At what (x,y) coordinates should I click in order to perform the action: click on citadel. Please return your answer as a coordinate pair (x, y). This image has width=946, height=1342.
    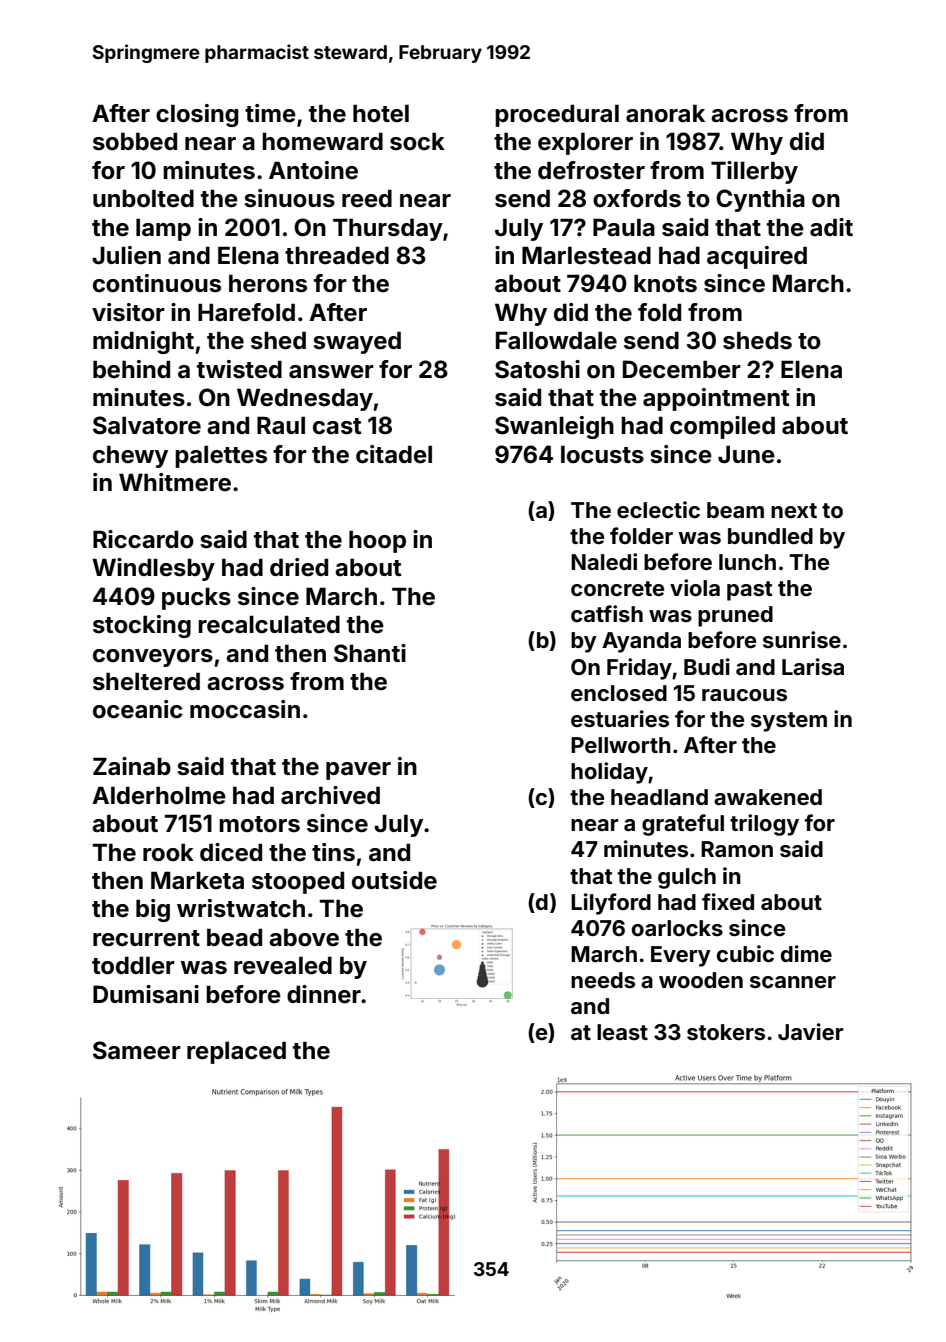
    Looking at the image, I should click on (394, 454).
